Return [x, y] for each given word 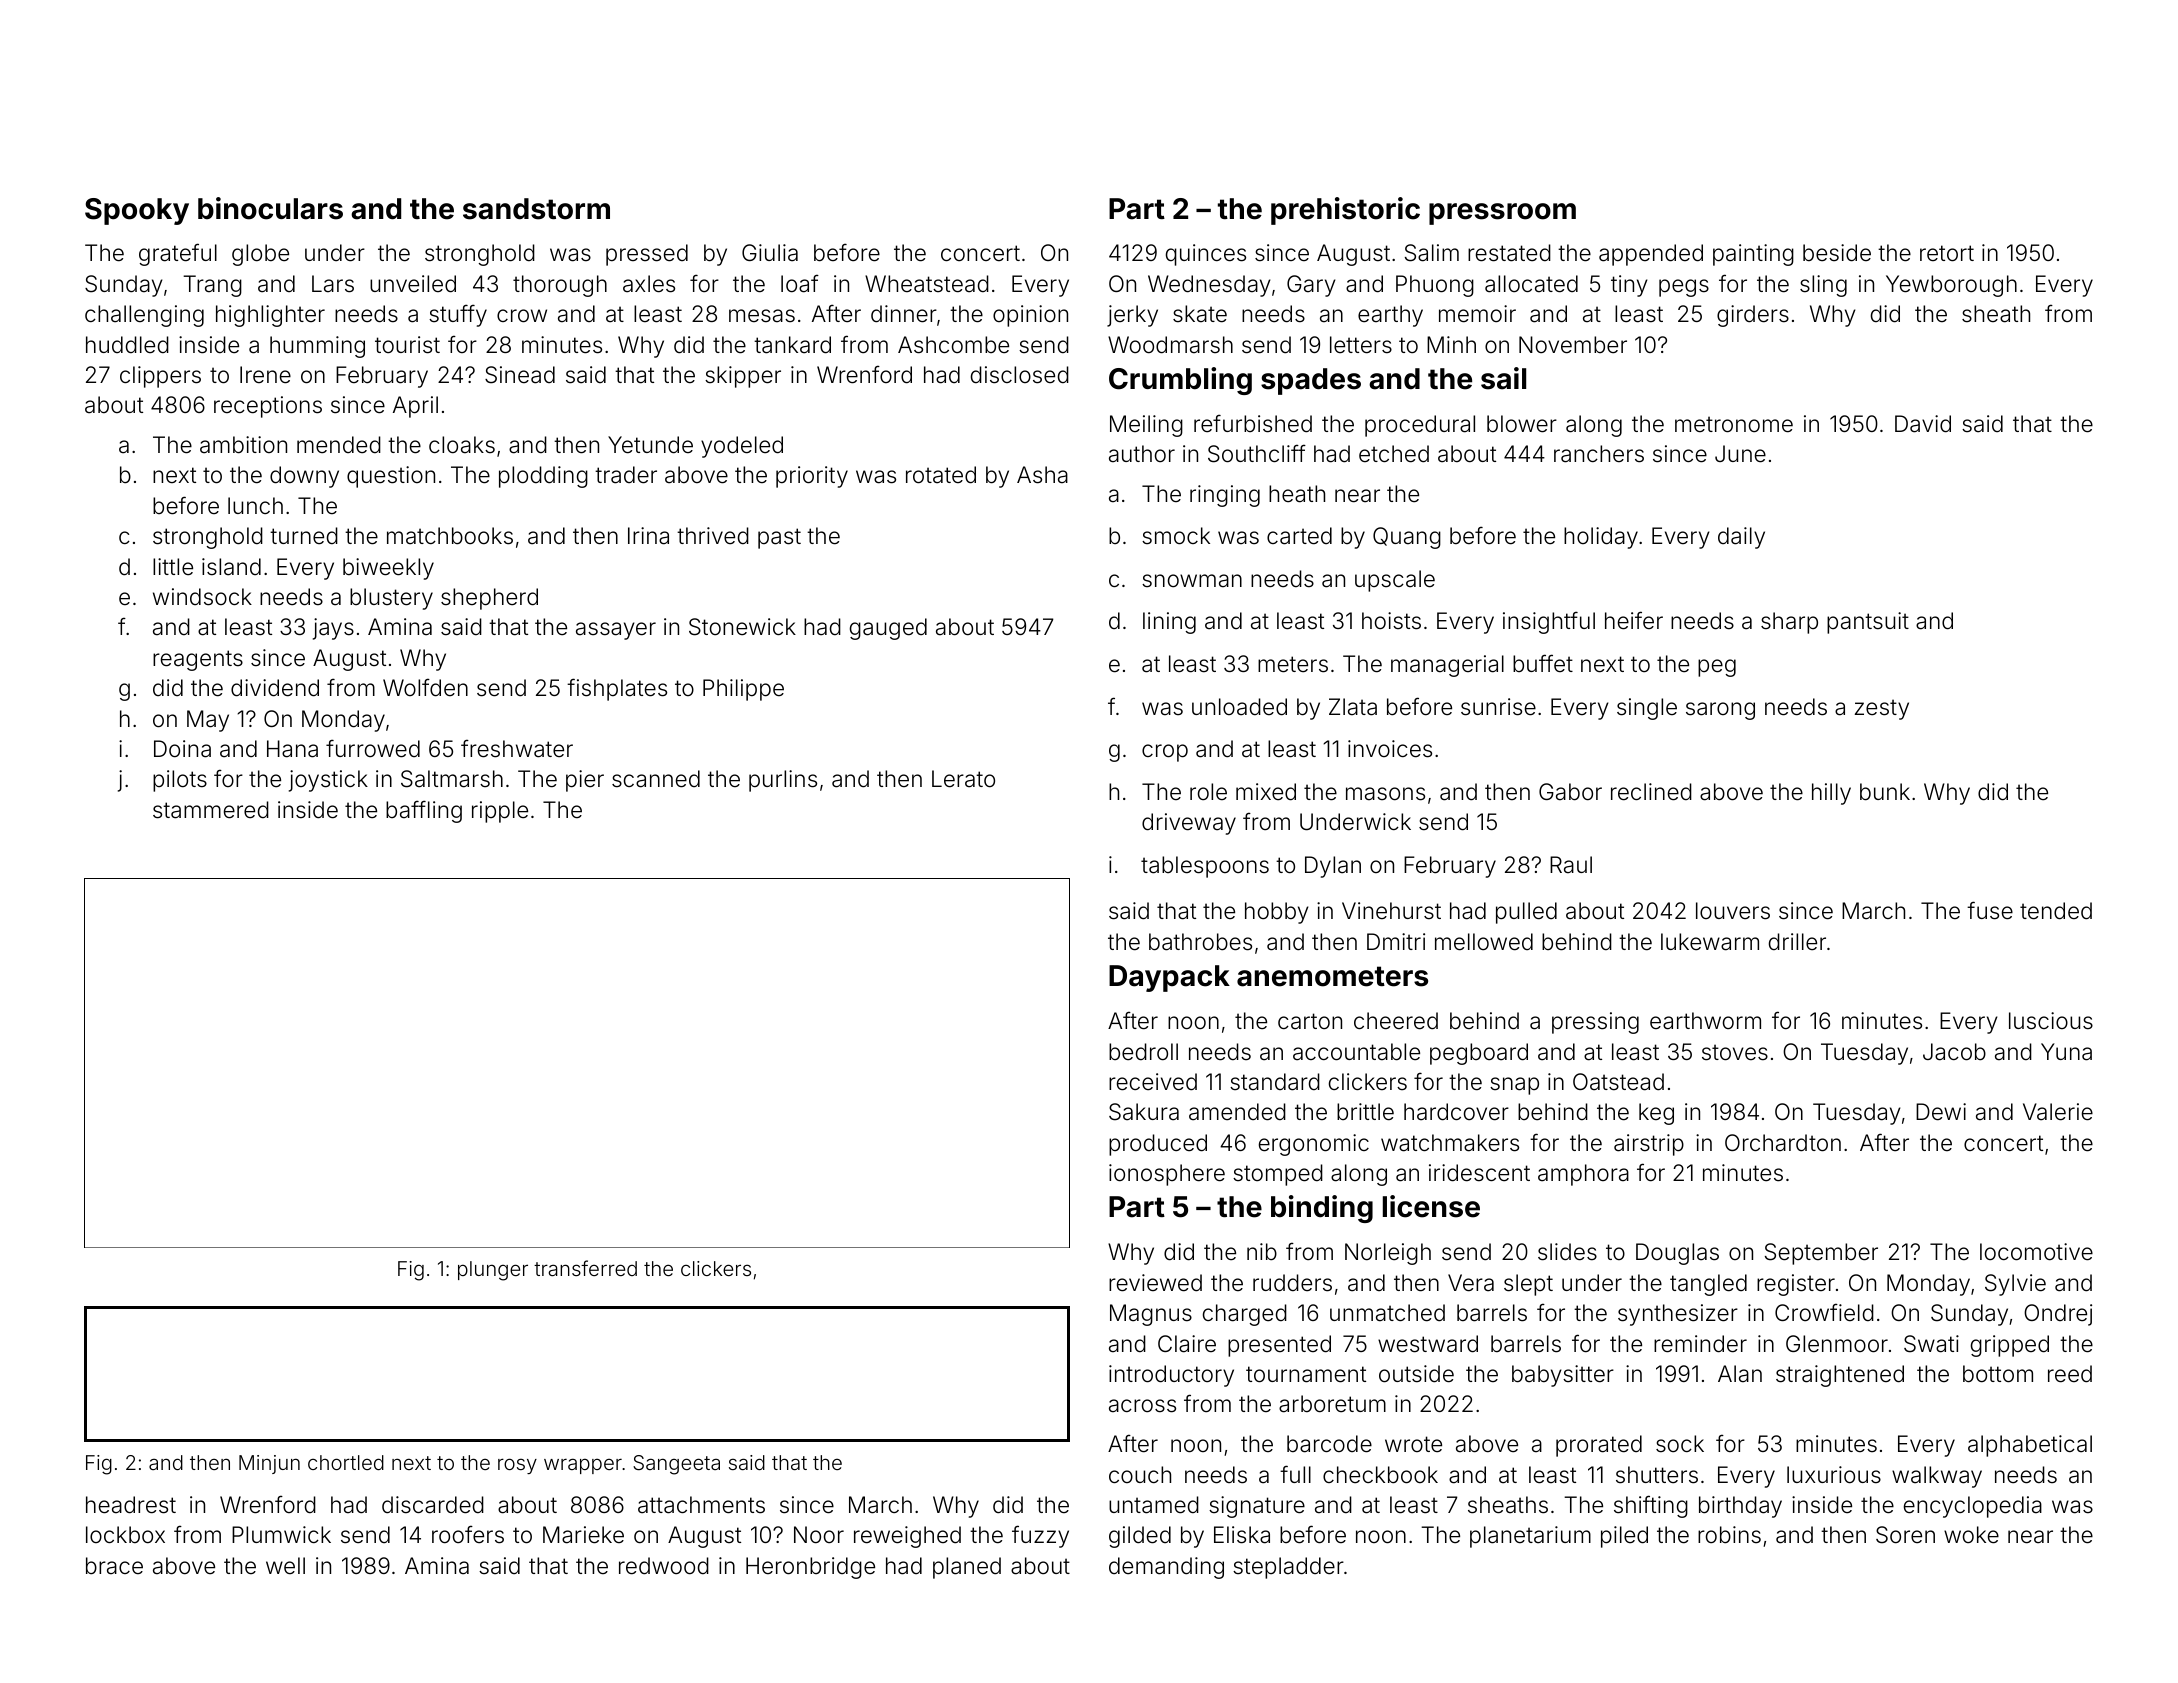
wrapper [583, 1466]
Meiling [1146, 426]
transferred [585, 1268]
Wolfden [425, 687]
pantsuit [1868, 623]
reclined [1651, 792]
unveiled [413, 284]
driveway [1189, 824]
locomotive [2036, 1252]
